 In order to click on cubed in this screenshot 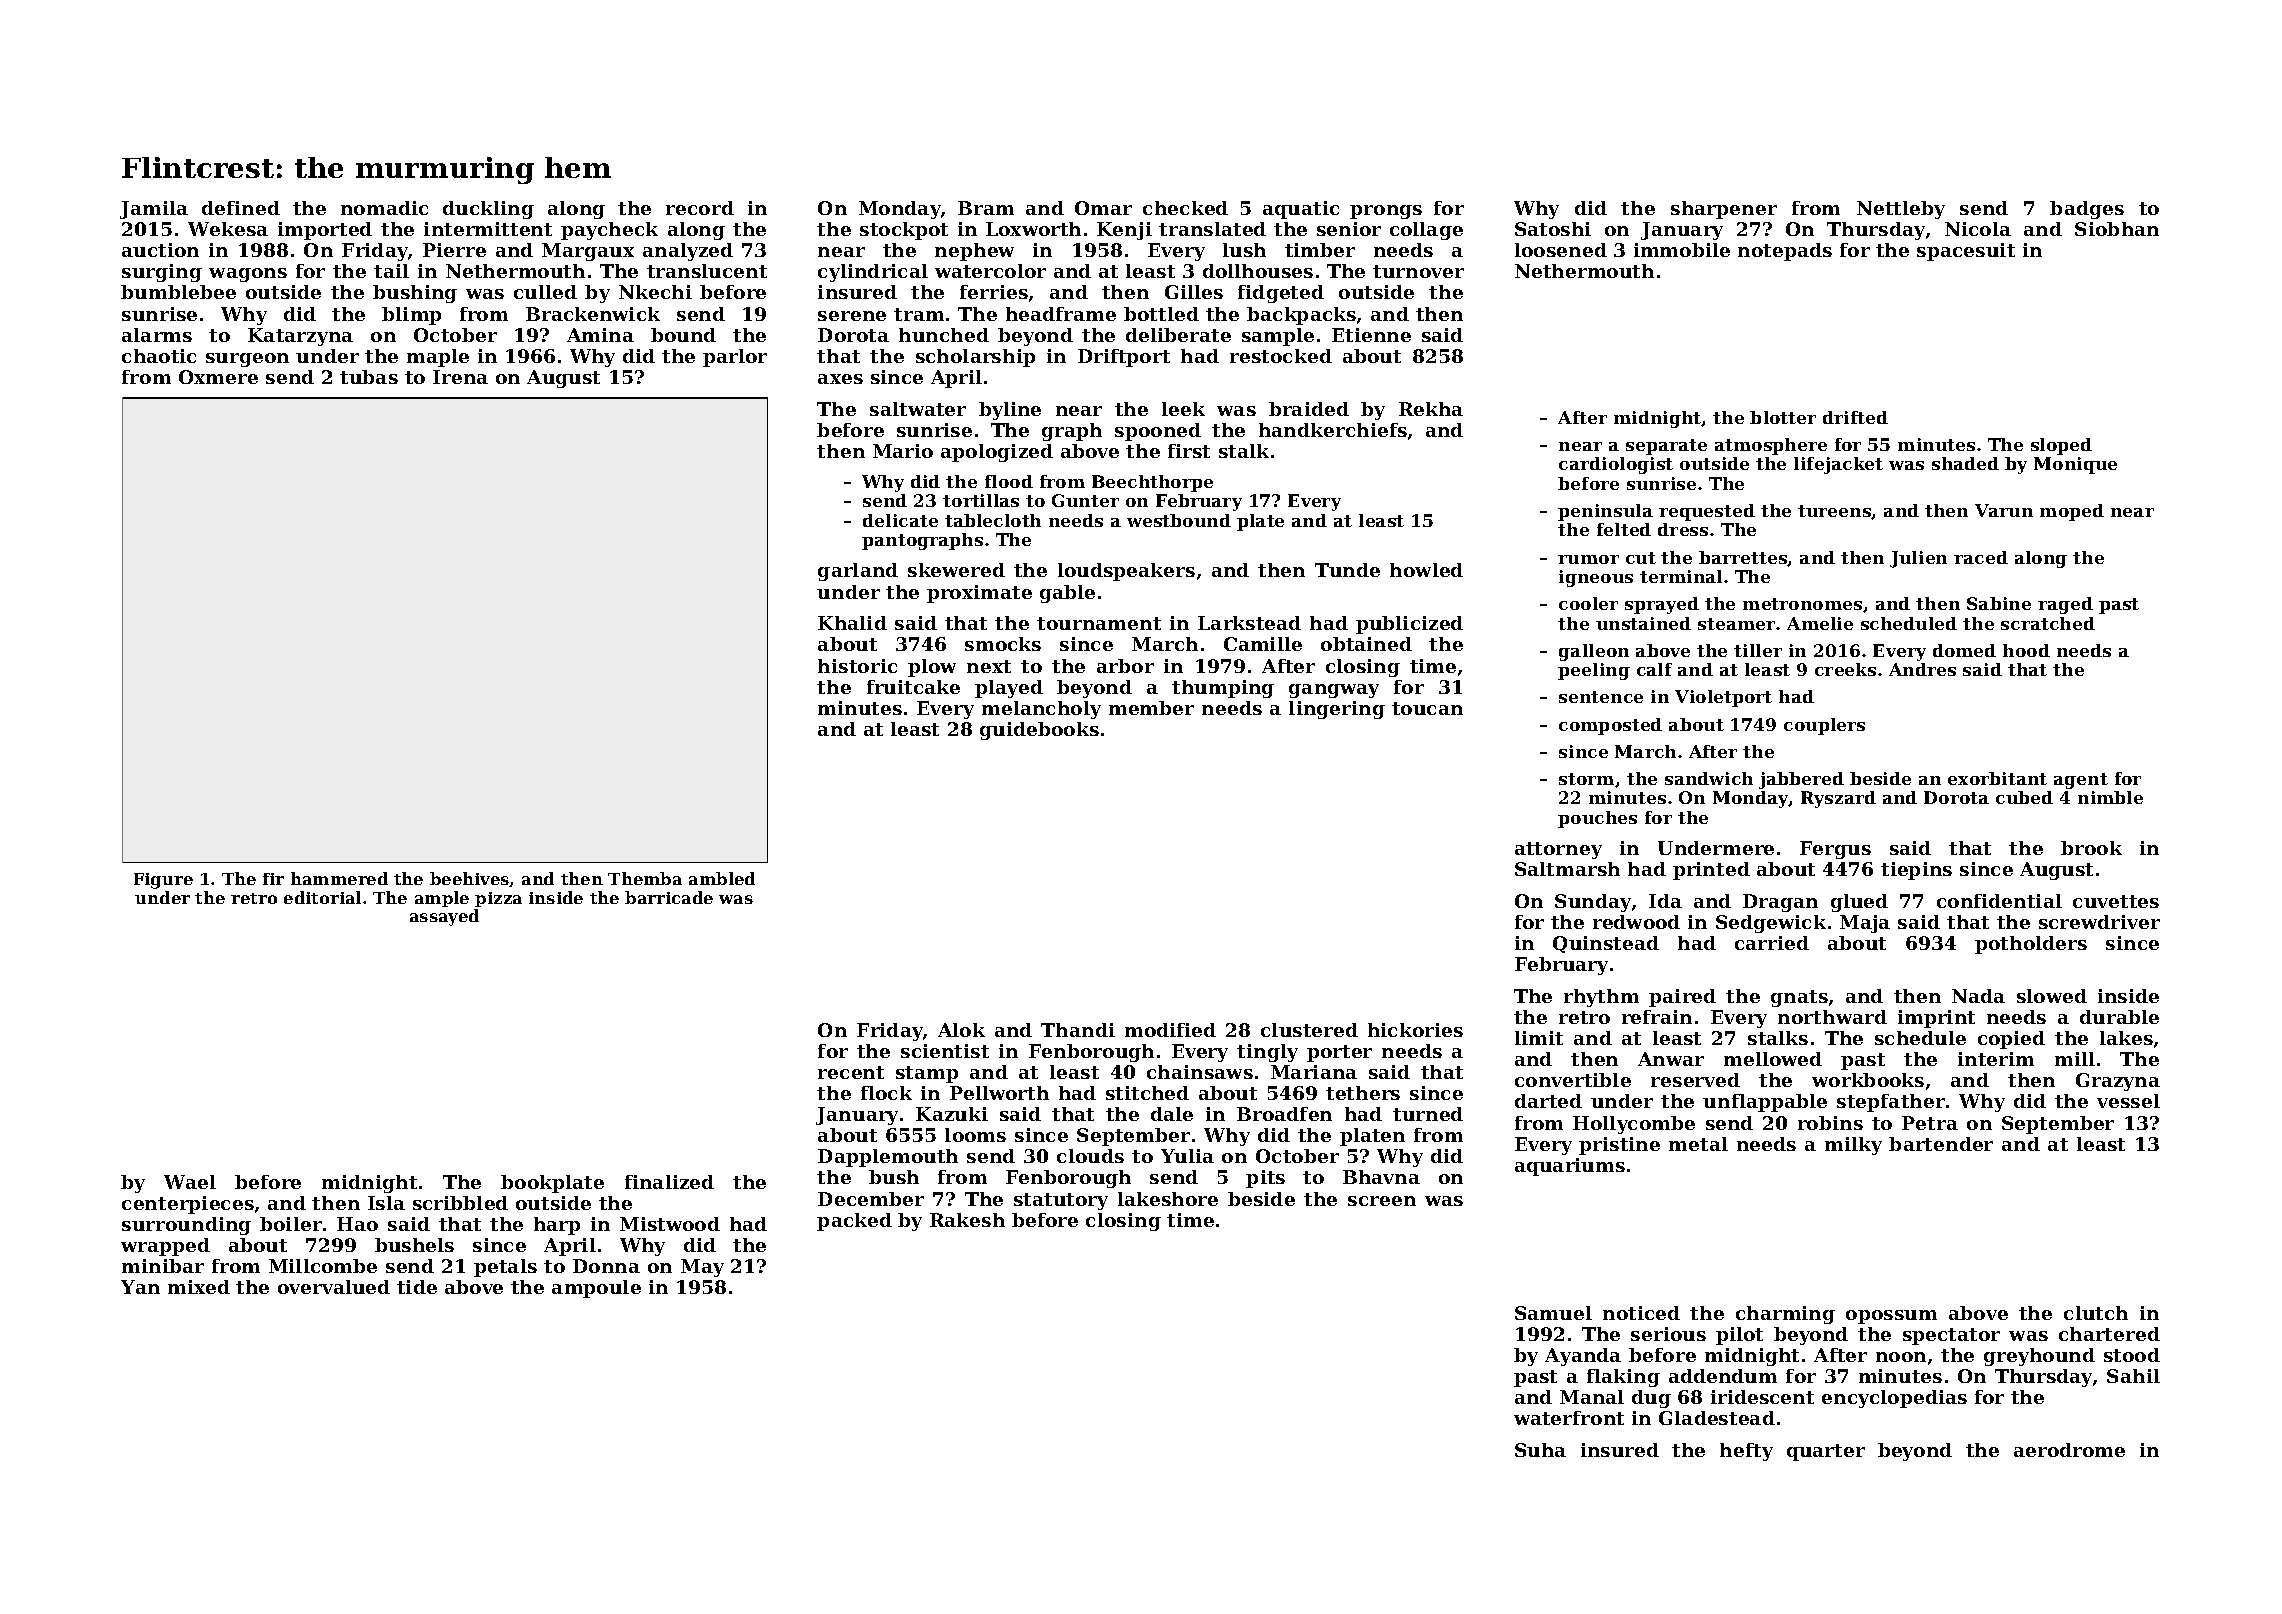, I will do `click(2024, 797)`.
